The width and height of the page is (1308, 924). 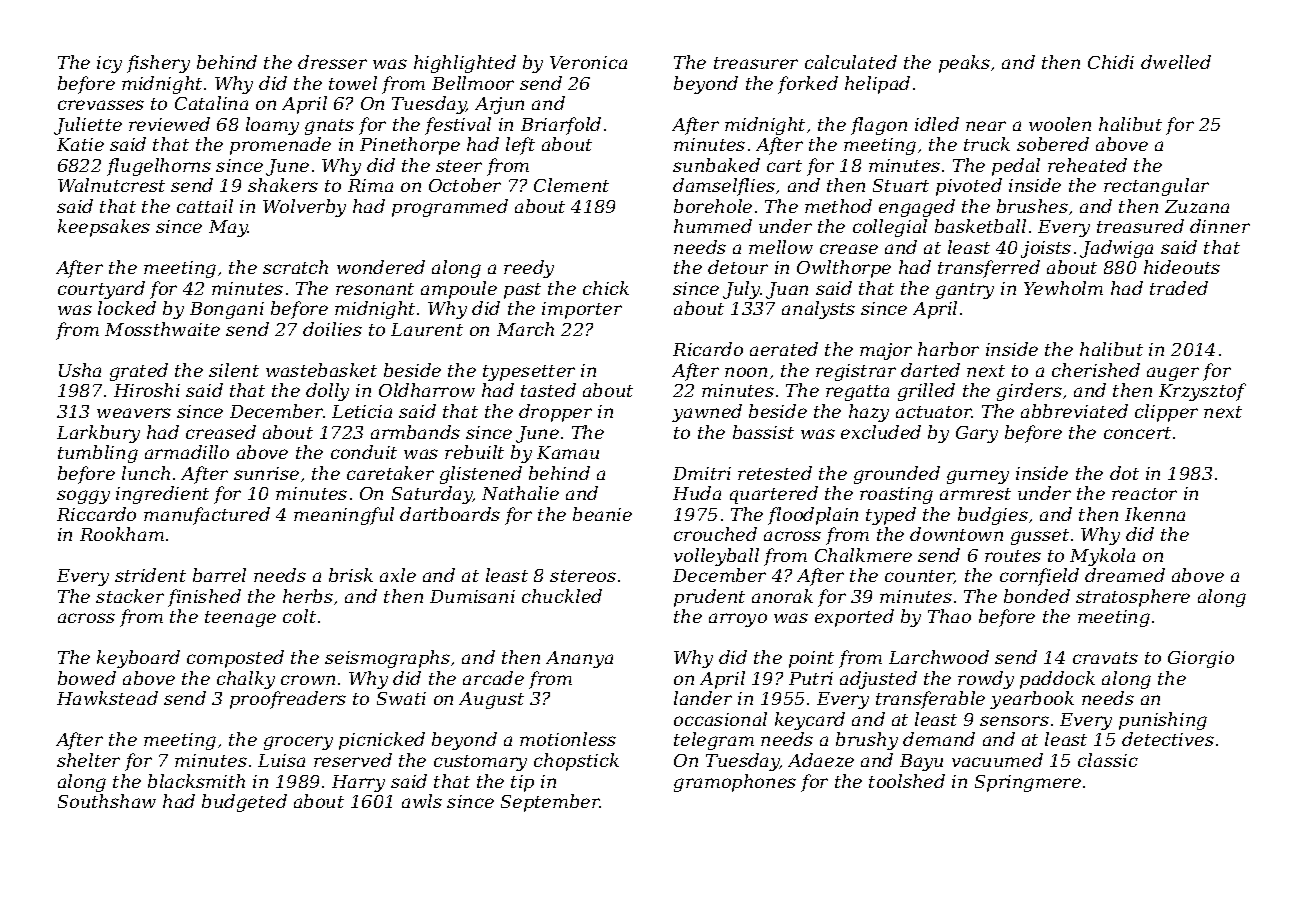 What do you see at coordinates (332, 62) in the page?
I see `dresser` at bounding box center [332, 62].
